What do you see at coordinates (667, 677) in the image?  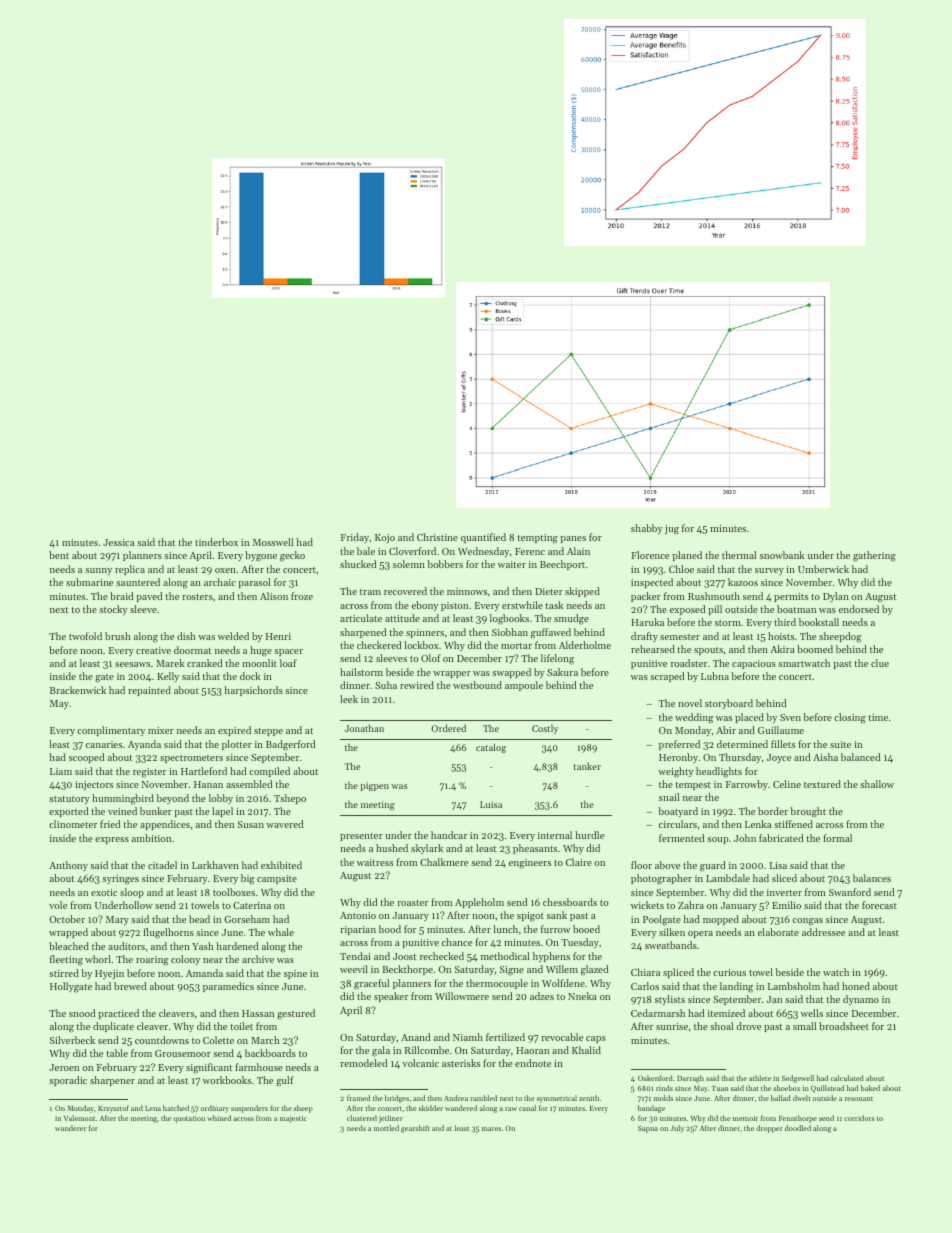 I see `scraped` at bounding box center [667, 677].
